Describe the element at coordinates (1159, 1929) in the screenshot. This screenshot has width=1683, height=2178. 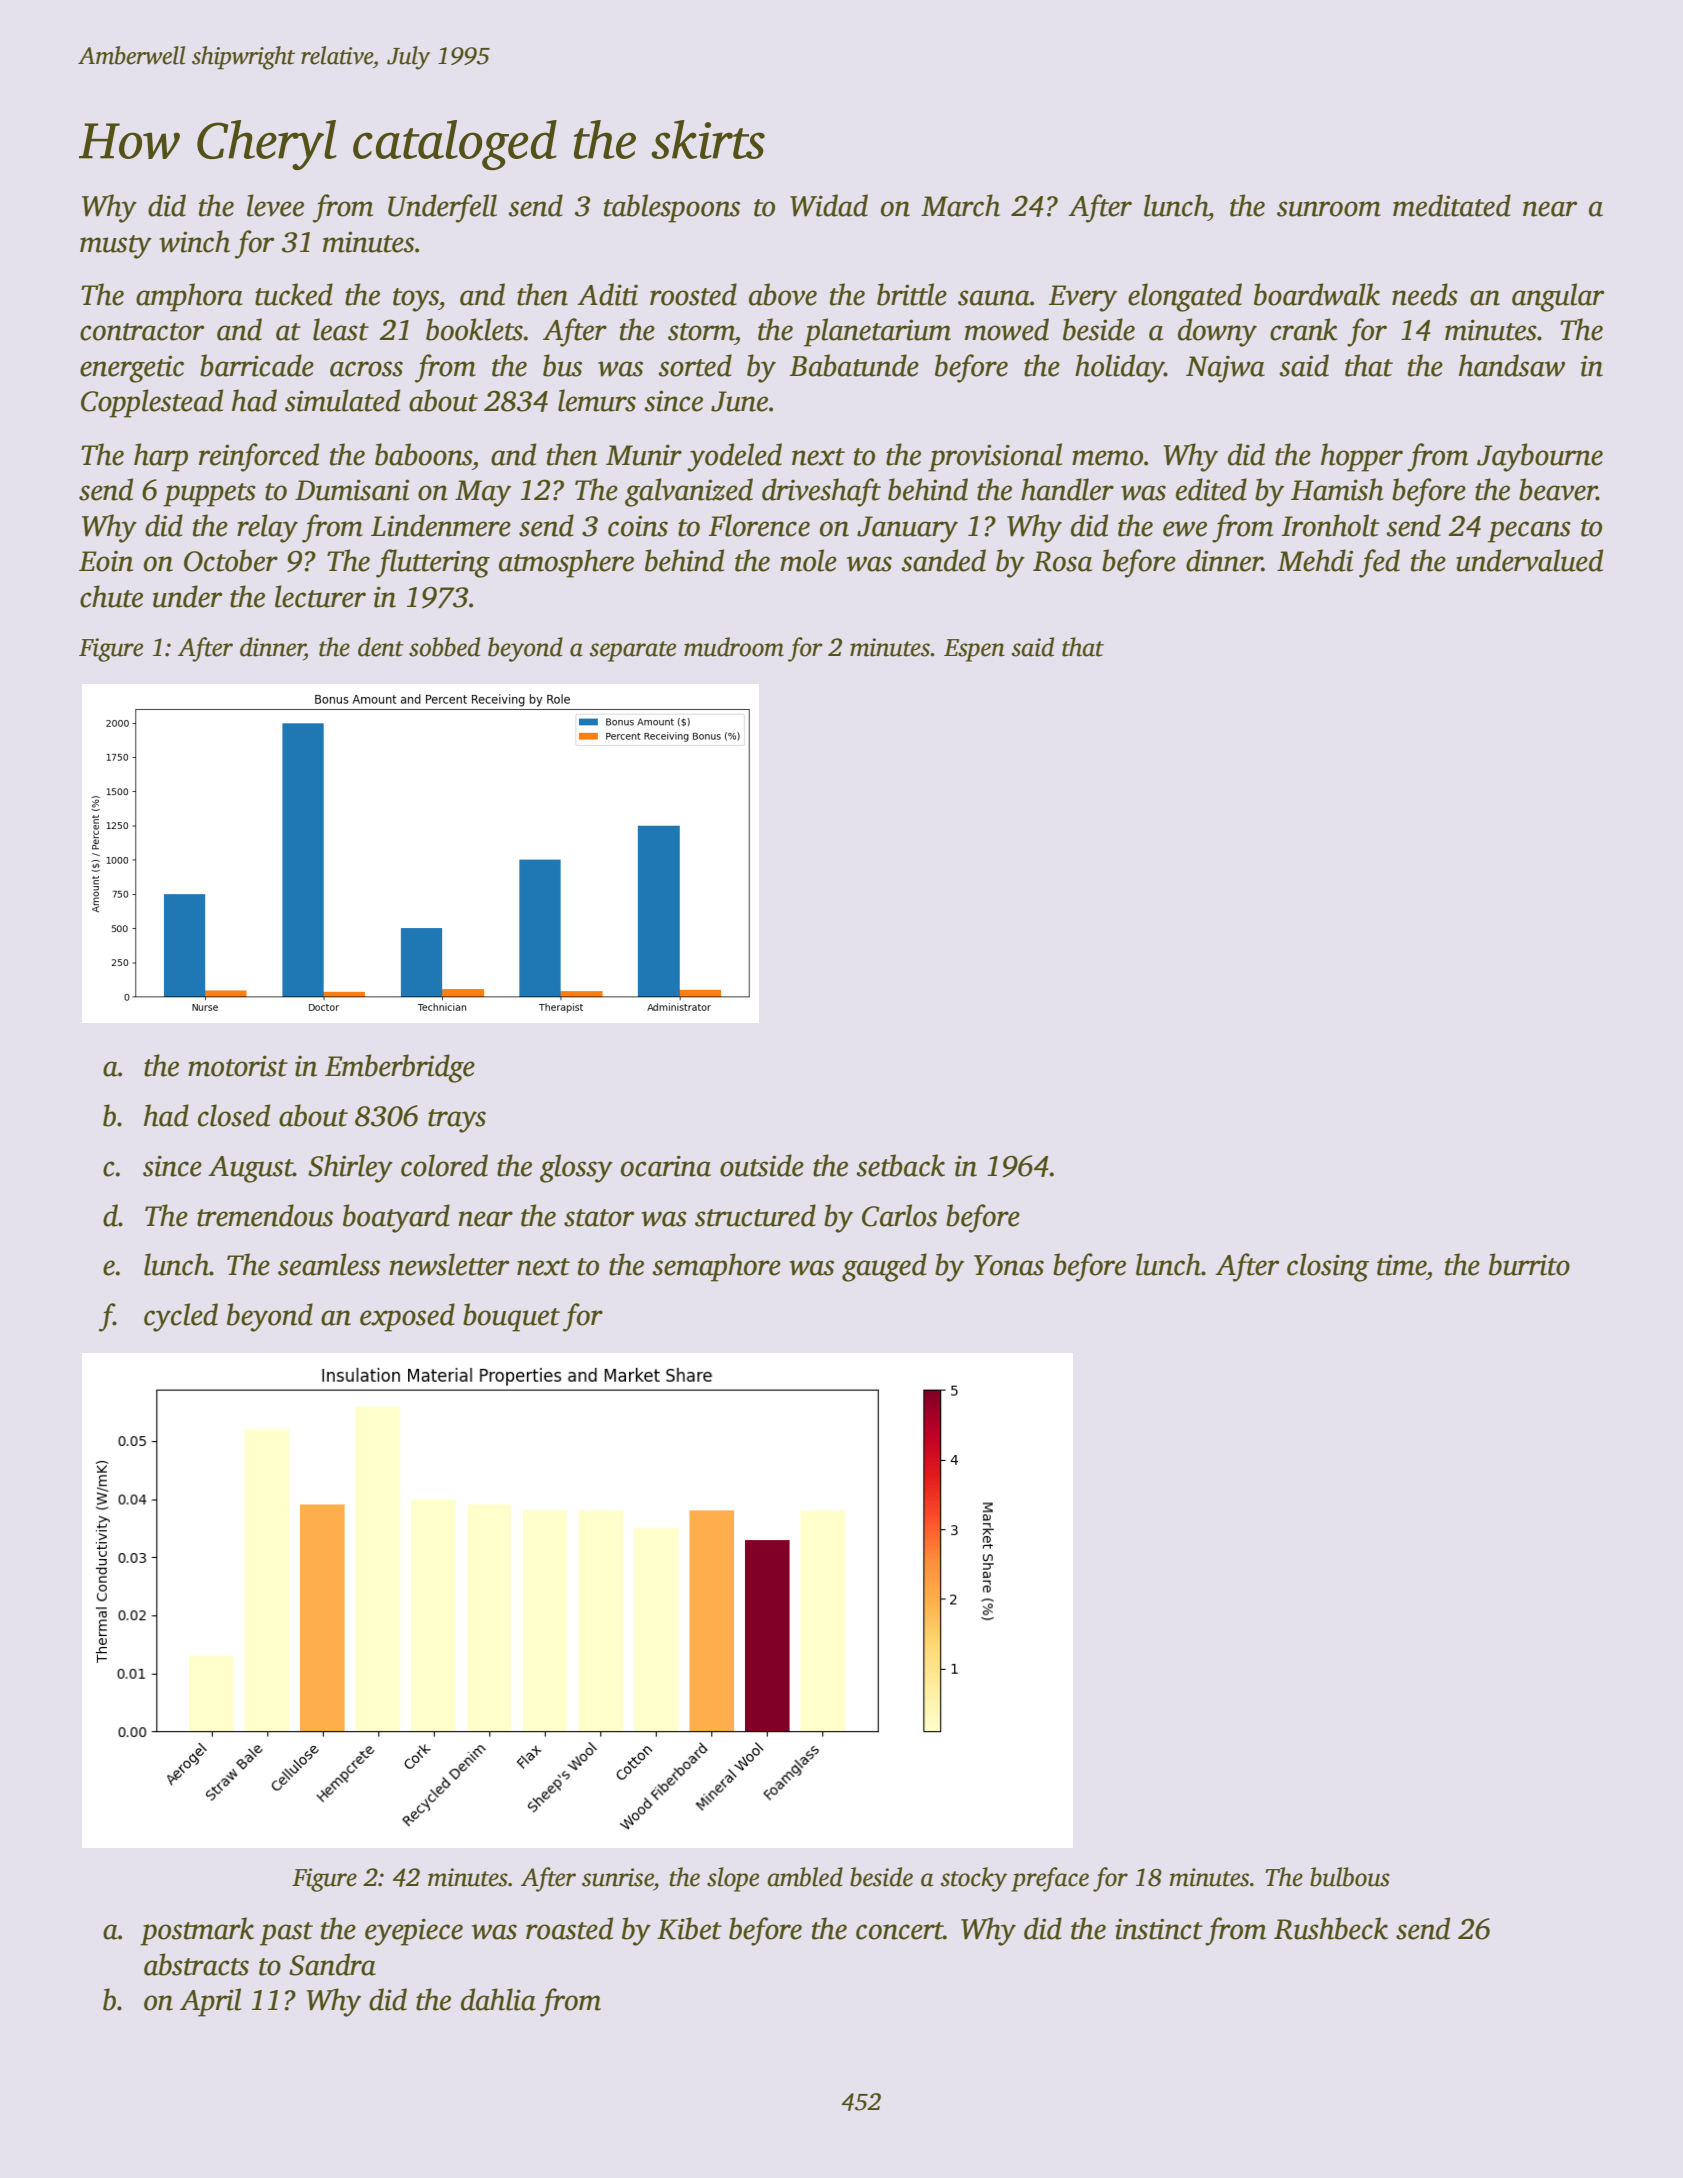
I see `instinct` at that location.
